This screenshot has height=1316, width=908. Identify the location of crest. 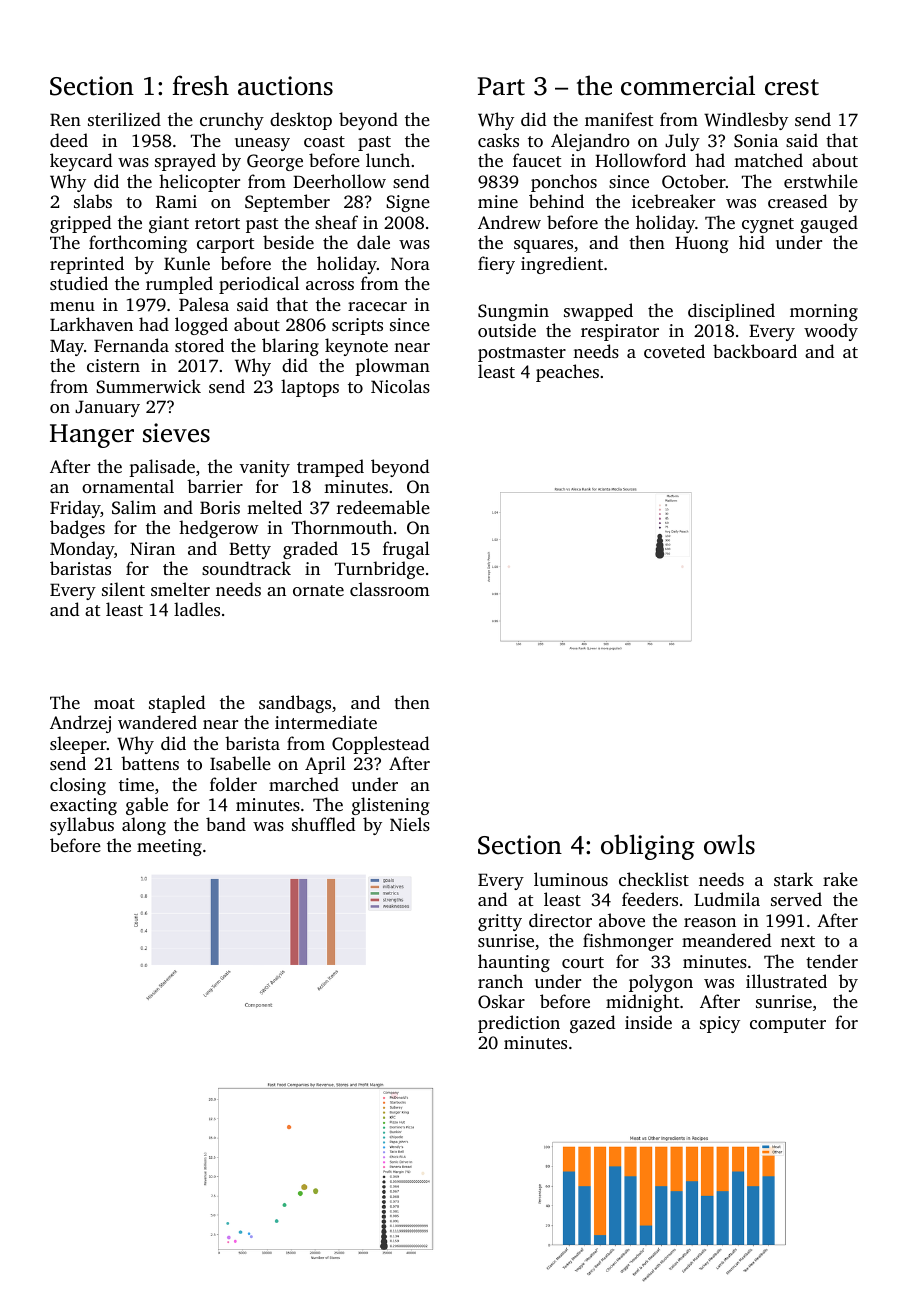
(792, 87).
